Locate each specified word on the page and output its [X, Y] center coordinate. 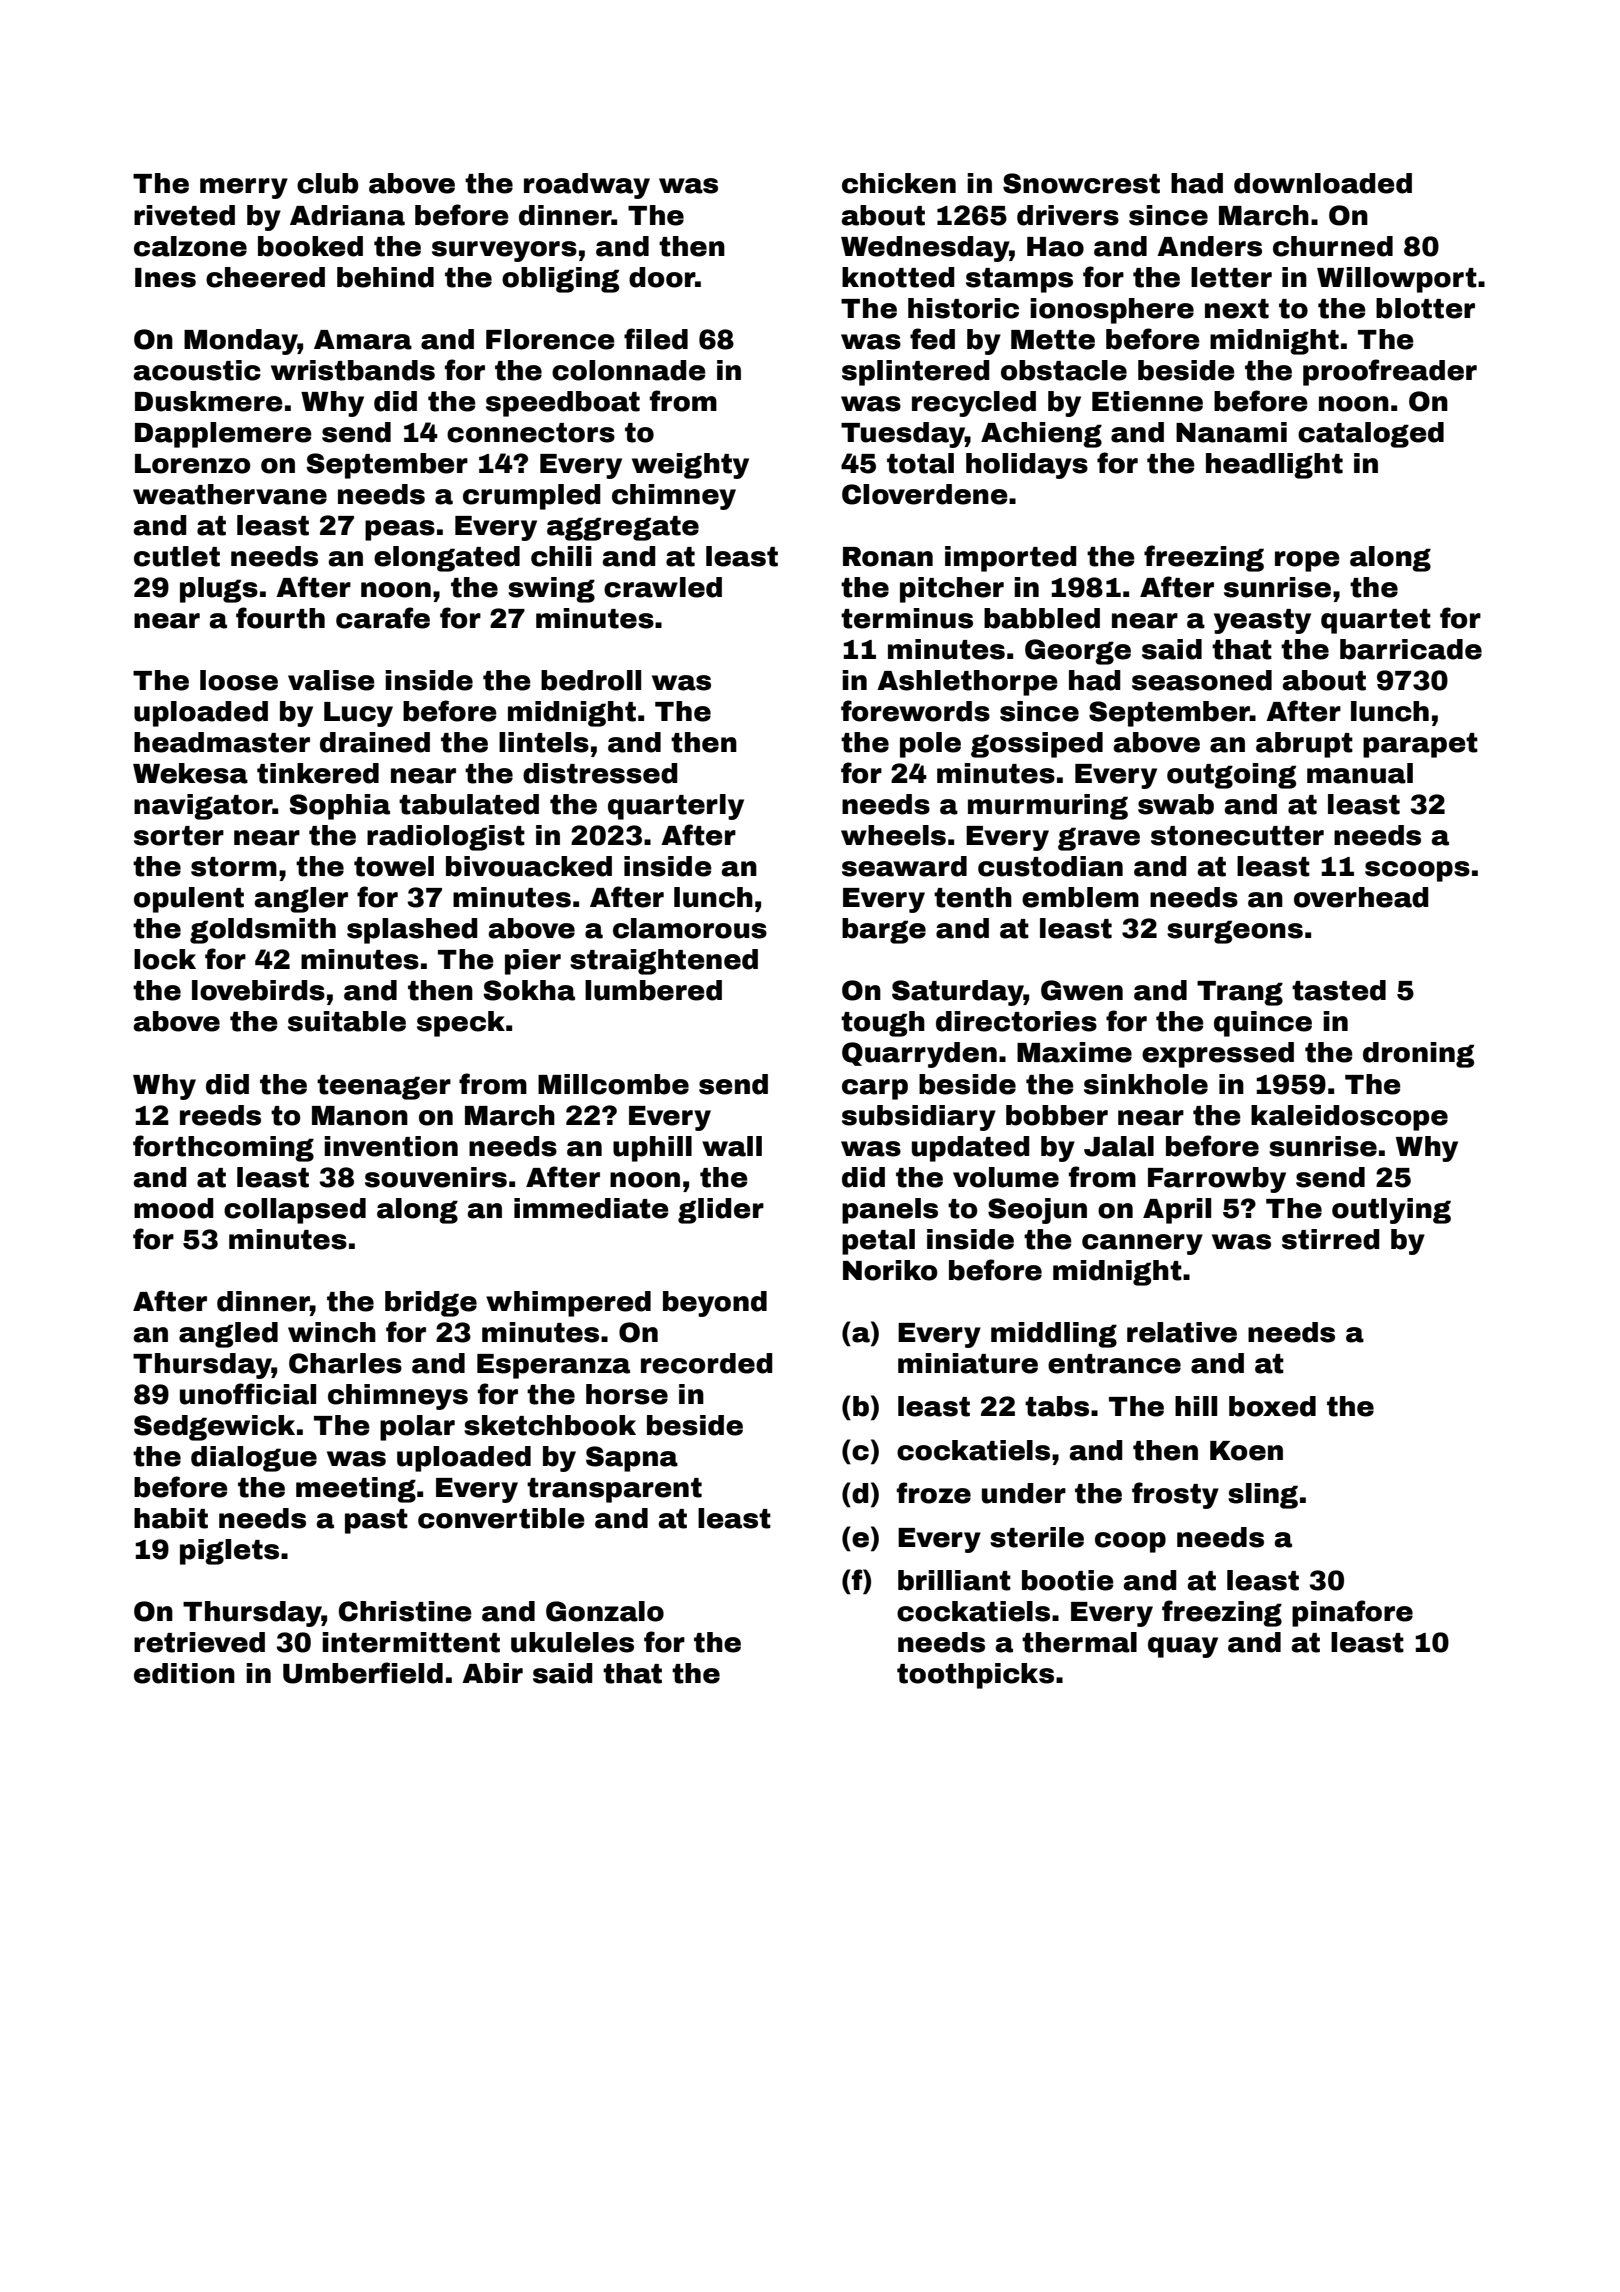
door [662, 277]
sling [1263, 1496]
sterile [1037, 1537]
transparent [614, 1490]
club [328, 183]
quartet [1376, 621]
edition [184, 1673]
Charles [345, 1363]
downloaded [1323, 183]
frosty [1175, 1495]
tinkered [318, 773]
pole [930, 745]
